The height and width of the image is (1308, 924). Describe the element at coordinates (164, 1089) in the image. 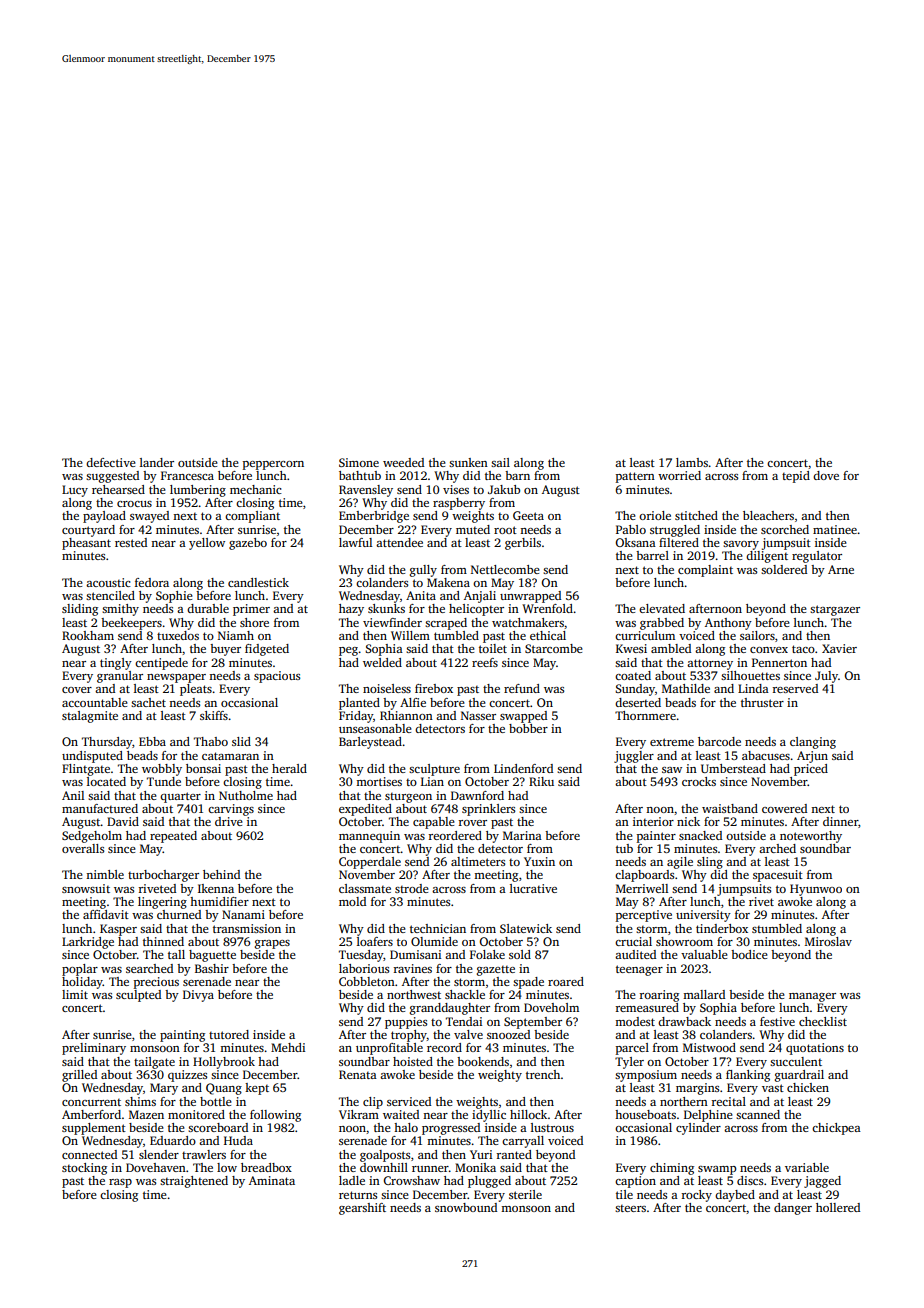

I see `Mary` at that location.
